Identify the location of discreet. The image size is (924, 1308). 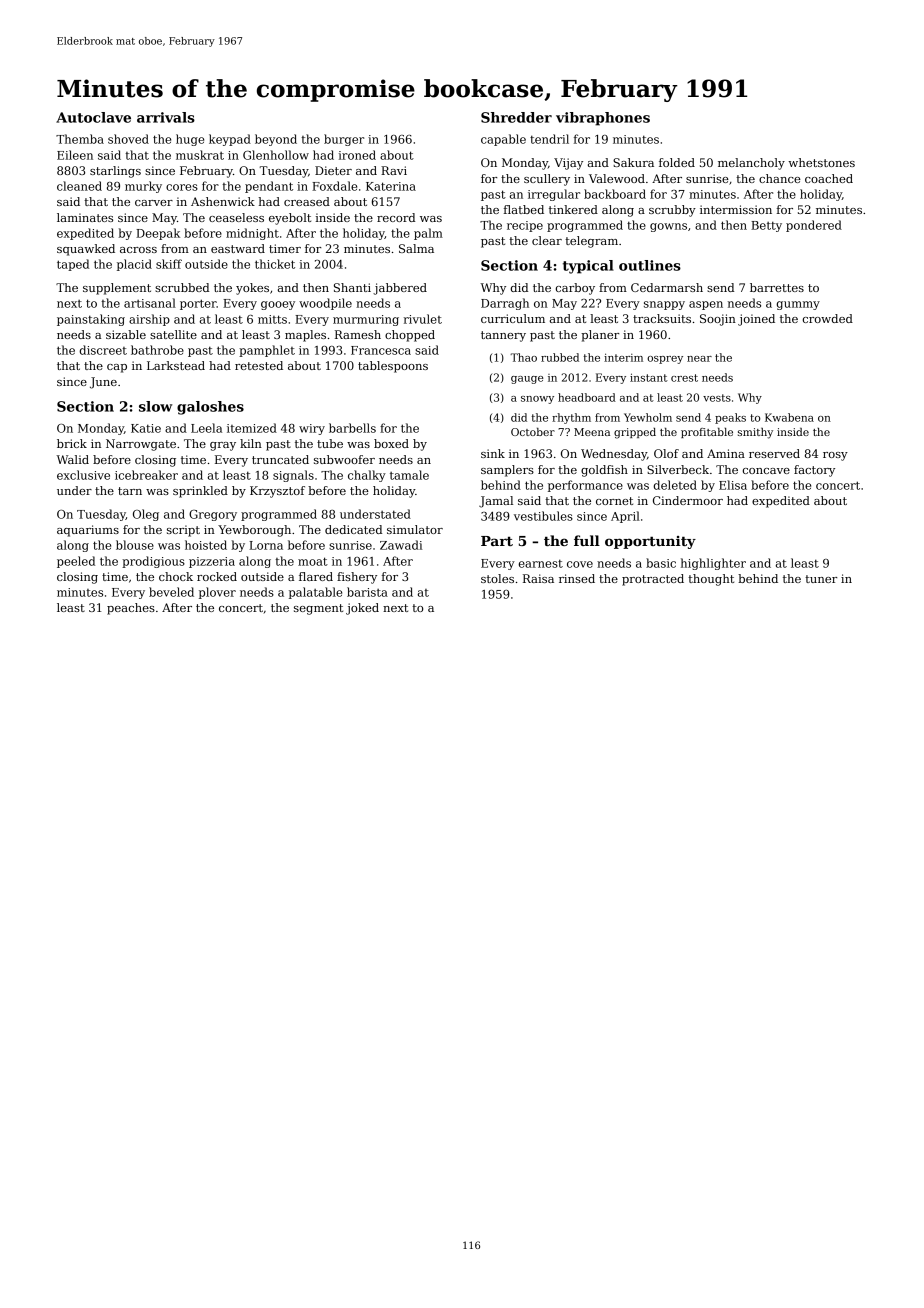
(103, 350).
